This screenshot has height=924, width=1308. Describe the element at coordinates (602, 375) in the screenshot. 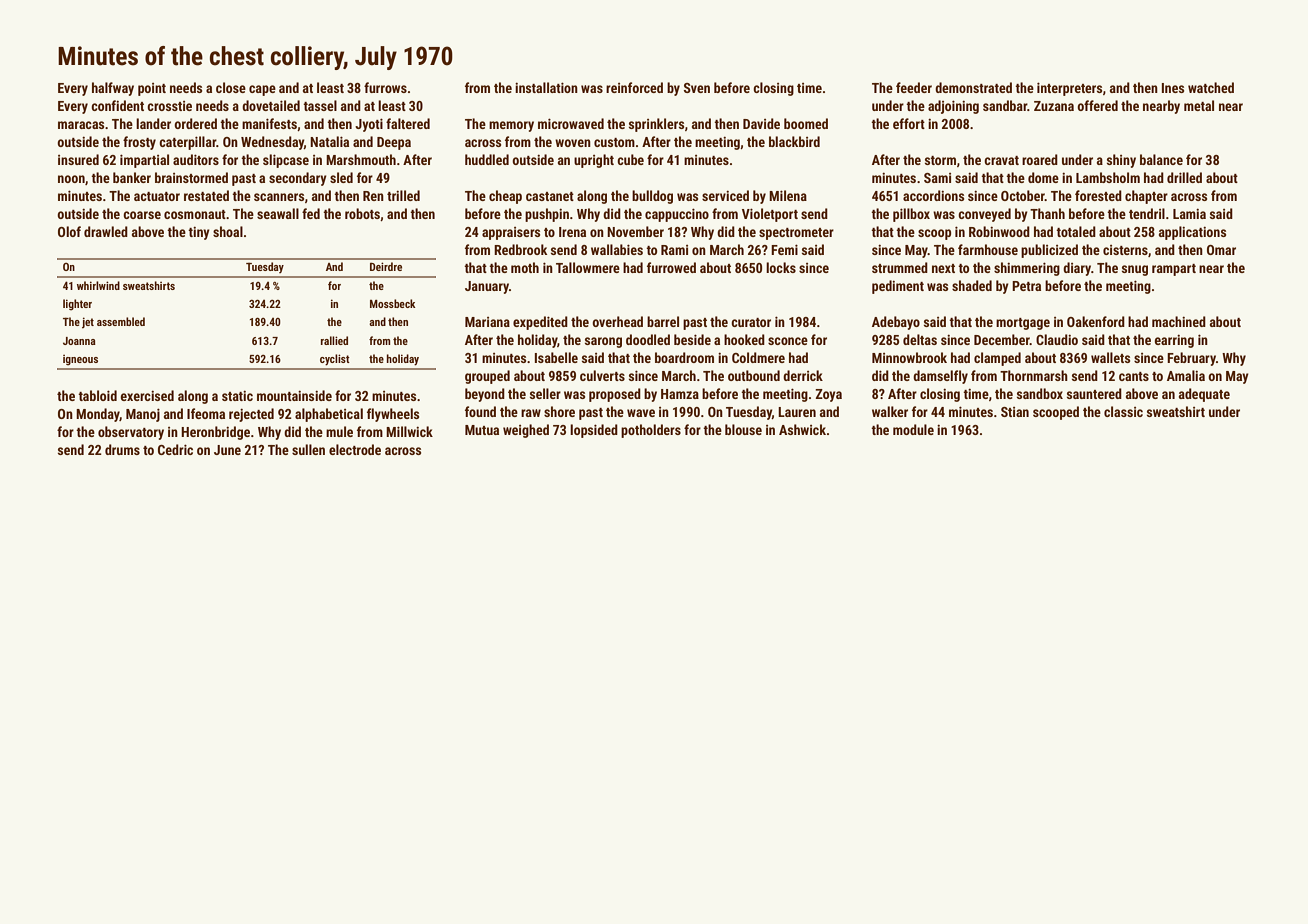

I see `culverts` at that location.
